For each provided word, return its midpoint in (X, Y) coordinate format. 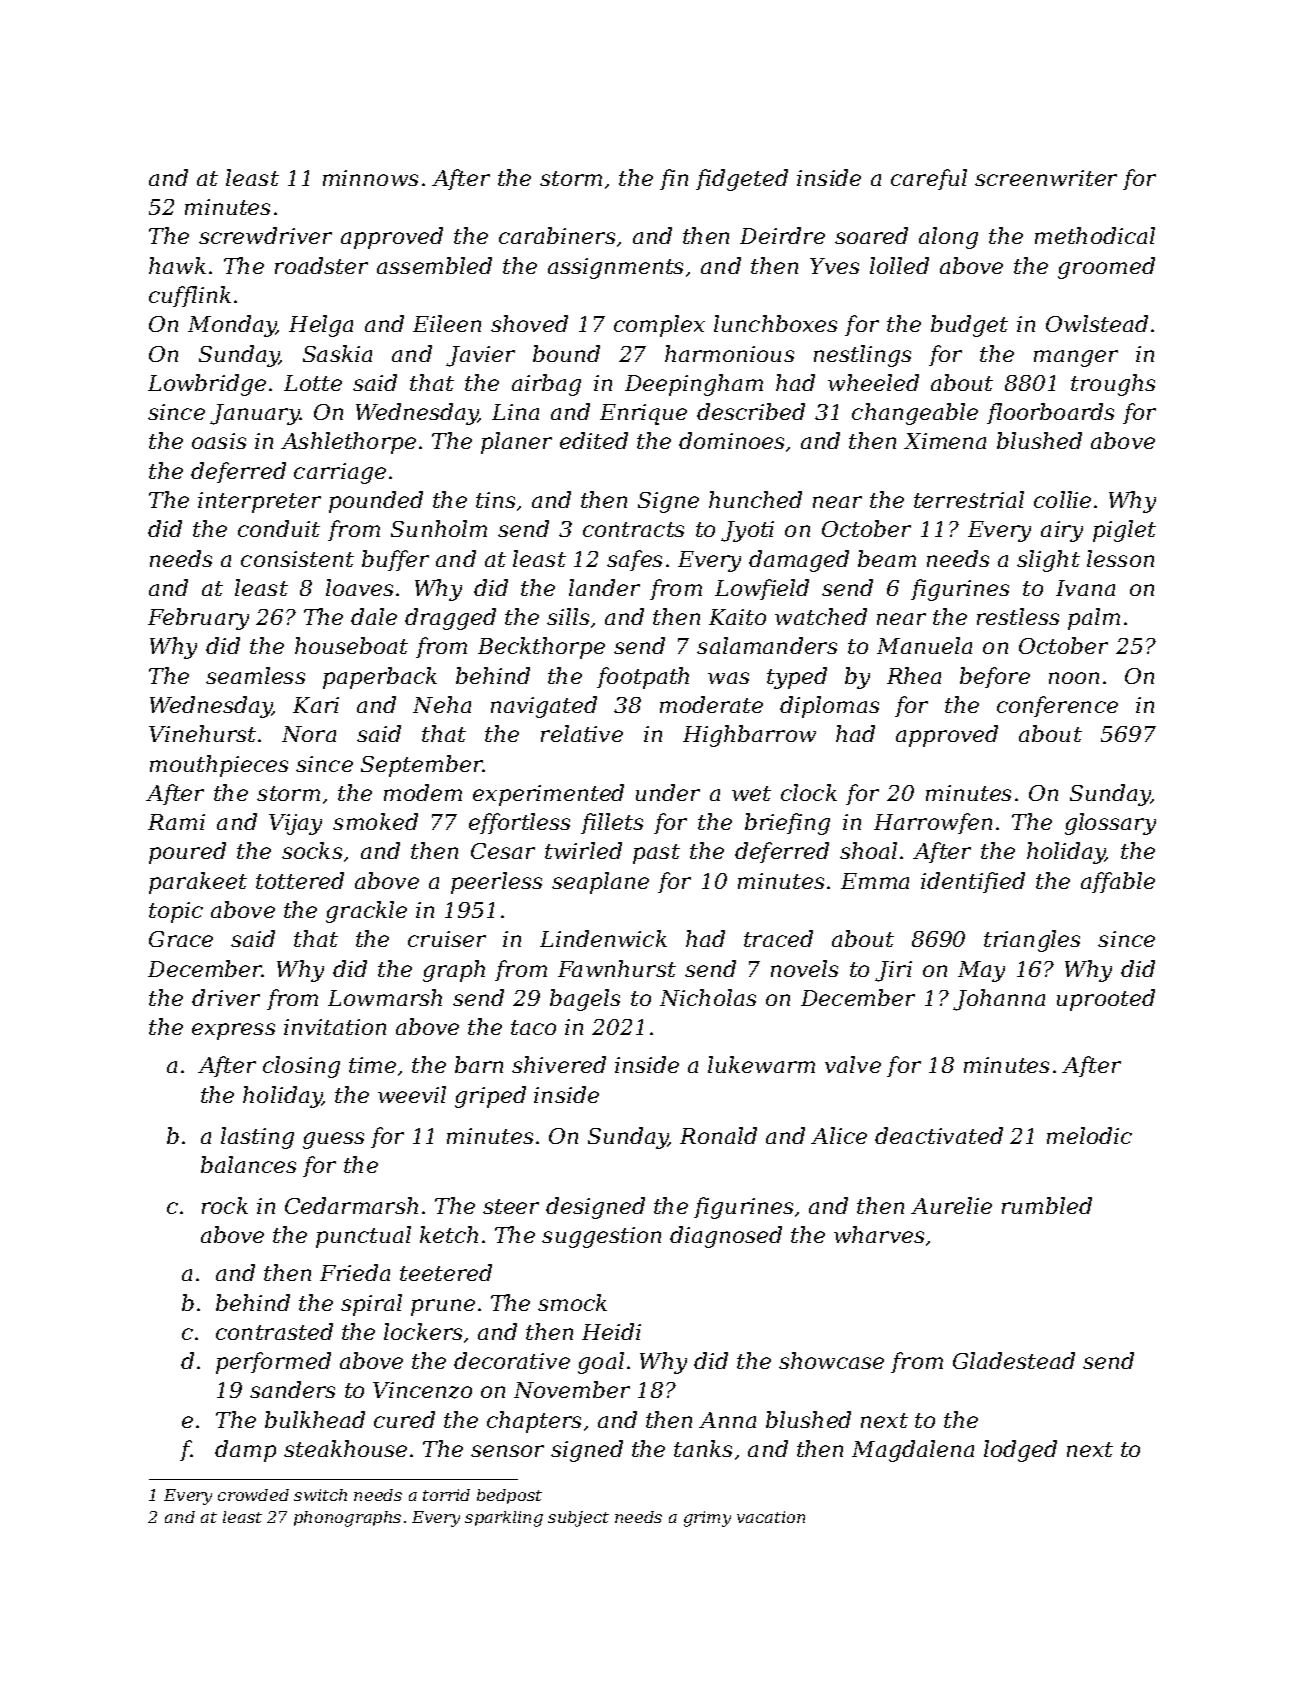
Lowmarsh (385, 997)
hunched (755, 499)
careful (929, 179)
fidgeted (742, 180)
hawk (177, 265)
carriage (340, 473)
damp (245, 1451)
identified (973, 882)
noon (1074, 678)
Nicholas (708, 997)
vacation (771, 1517)
